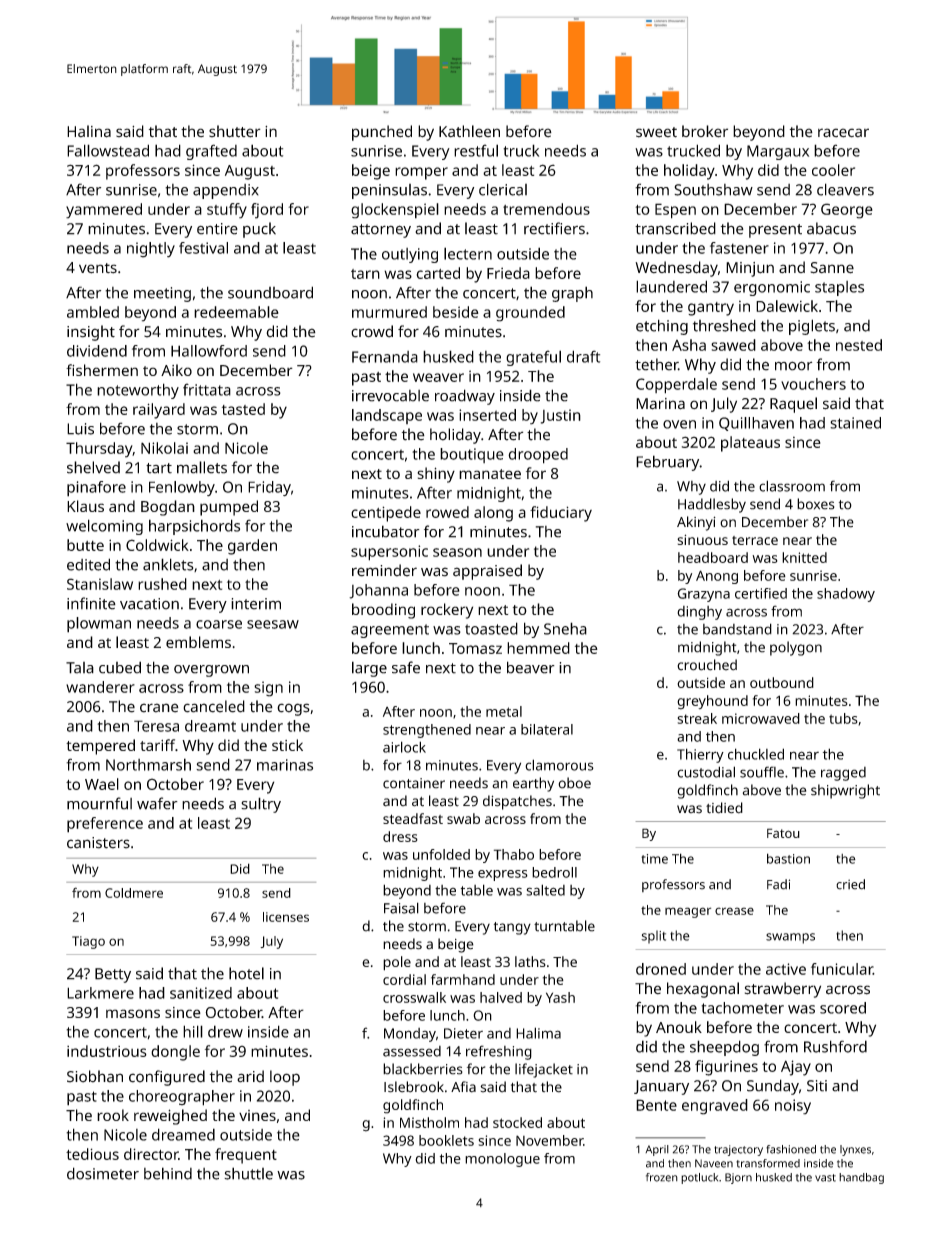 Image resolution: width=952 pixels, height=1233 pixels. I want to click on meeting, so click(162, 294).
